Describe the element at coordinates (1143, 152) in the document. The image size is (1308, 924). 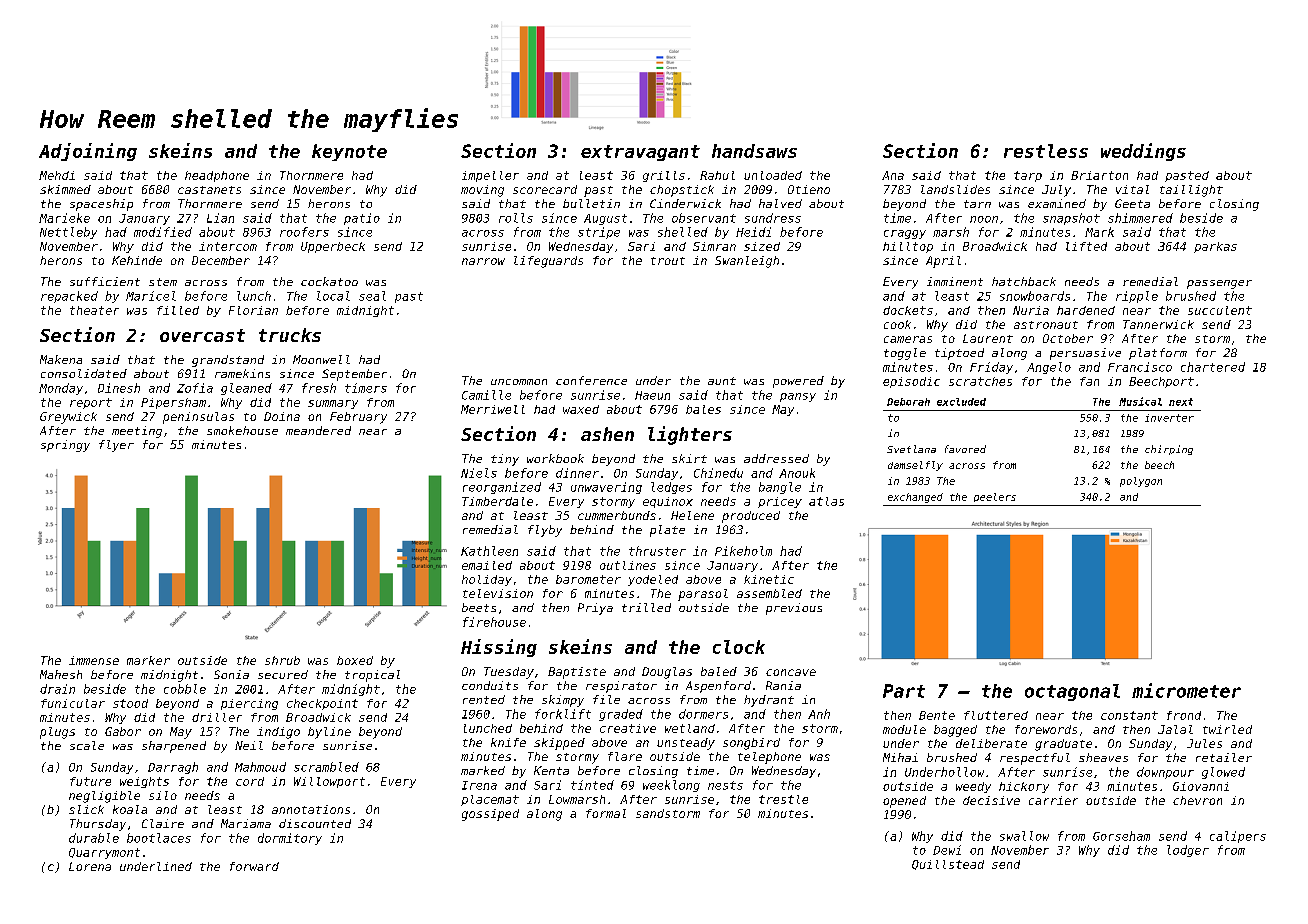
I see `weddings` at that location.
